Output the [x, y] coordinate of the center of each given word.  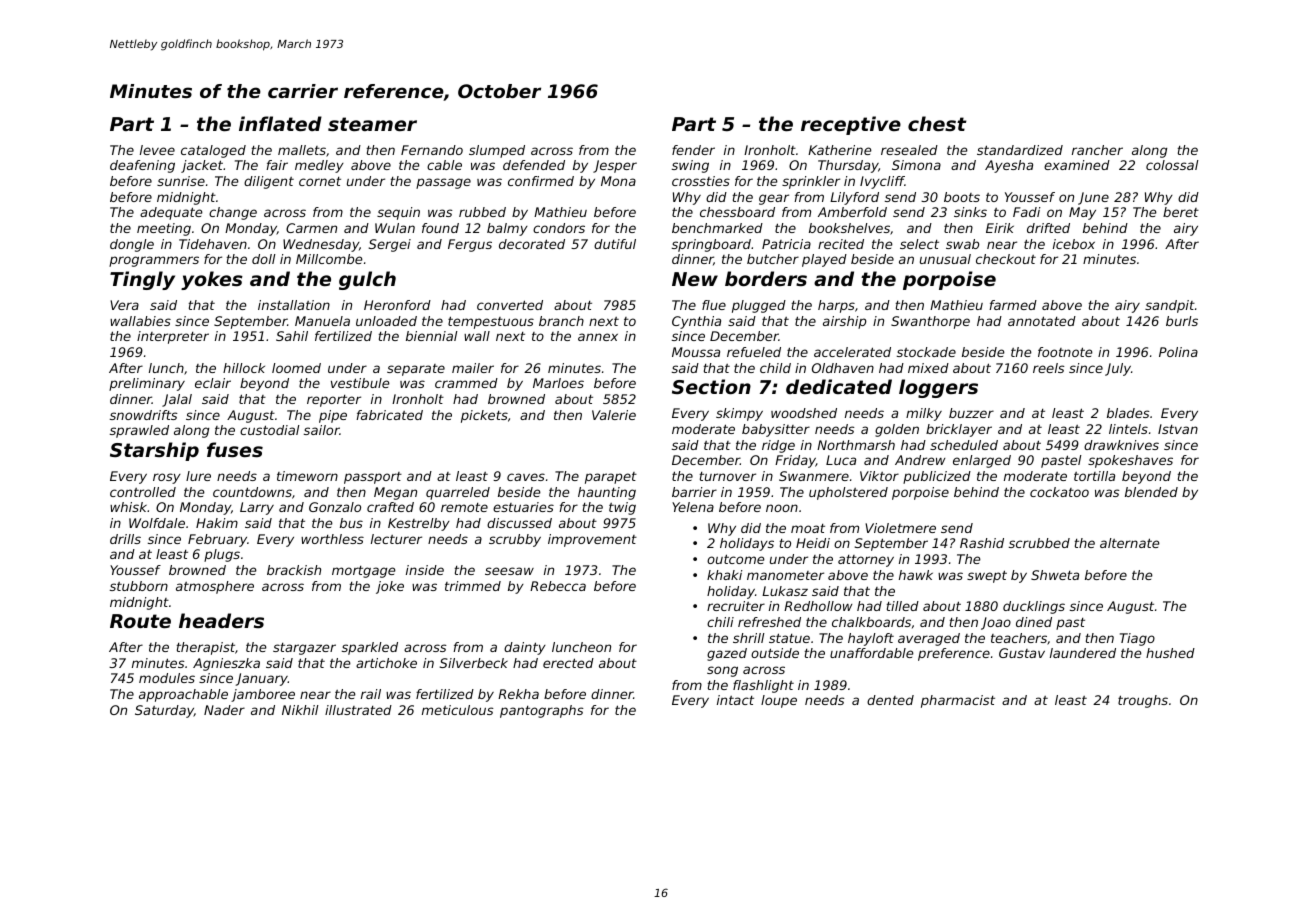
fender [693, 150]
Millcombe [329, 259]
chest [937, 123]
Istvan [1178, 429]
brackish [294, 570]
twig [622, 508]
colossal [1172, 165]
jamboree [263, 695]
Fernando [432, 150]
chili [720, 622]
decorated [532, 244]
